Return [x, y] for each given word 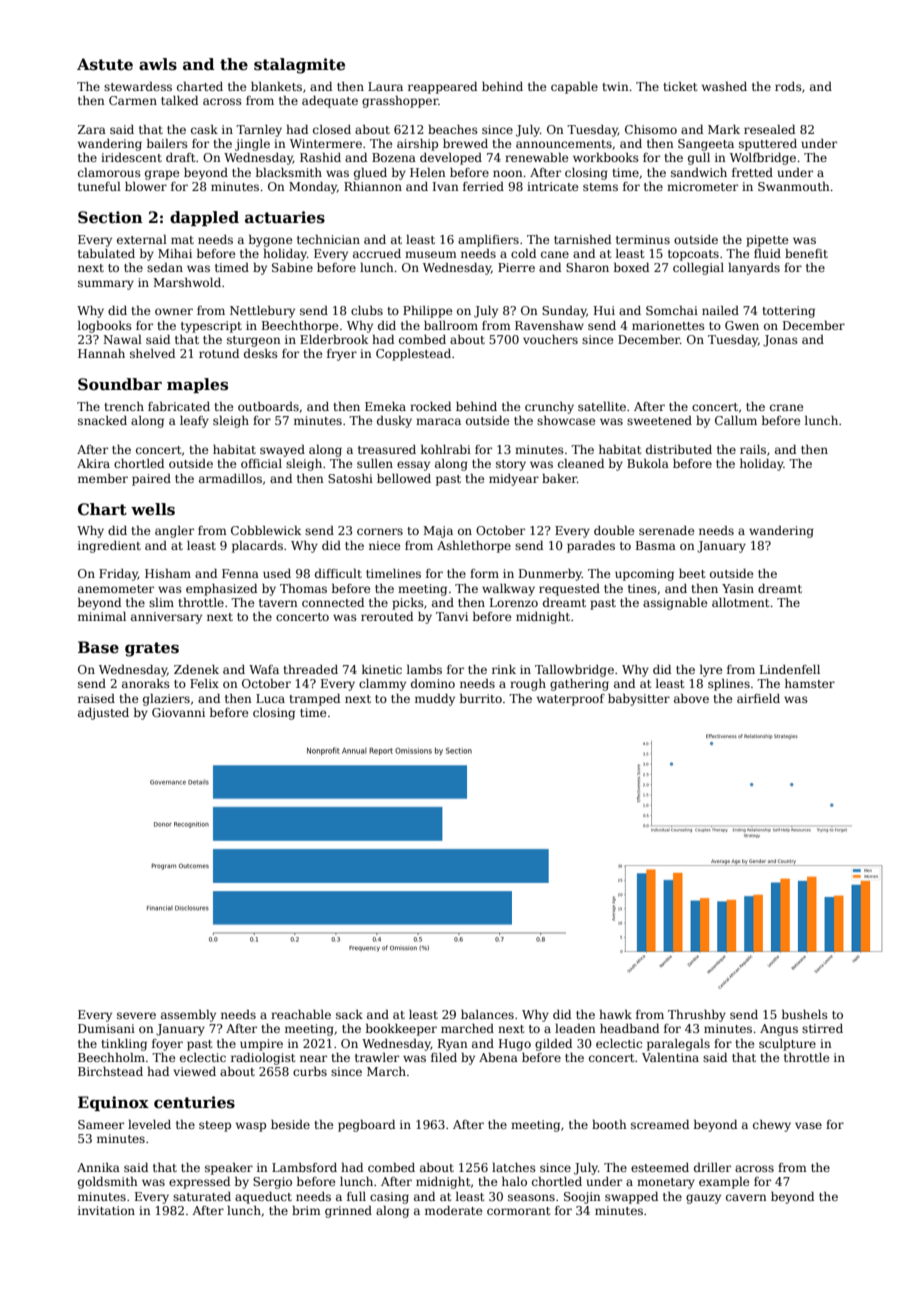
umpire [261, 1045]
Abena [498, 1057]
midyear [514, 480]
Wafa [264, 669]
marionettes [668, 325]
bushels [805, 1014]
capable [574, 88]
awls [158, 64]
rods [788, 86]
